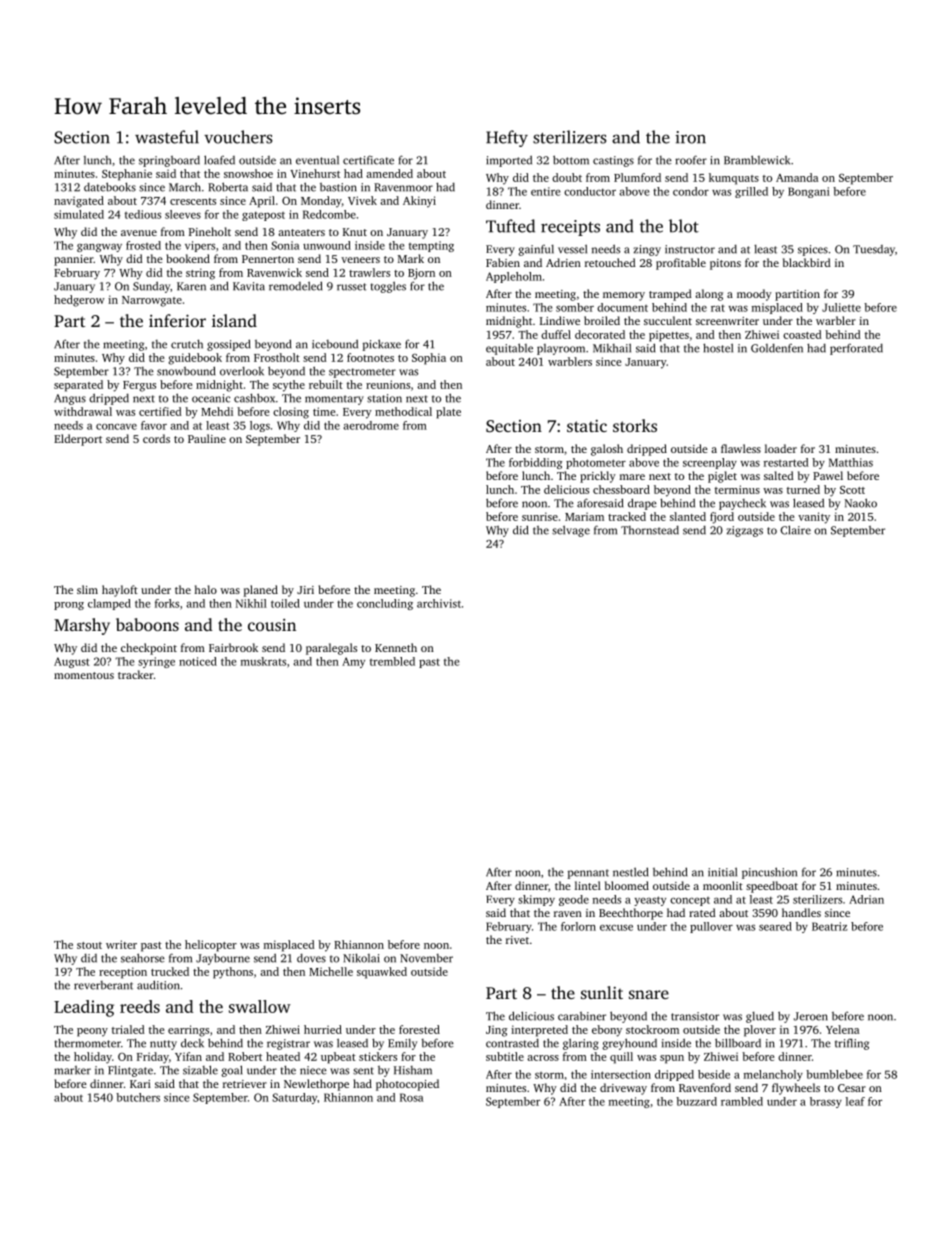  I want to click on retriever, so click(245, 1084).
